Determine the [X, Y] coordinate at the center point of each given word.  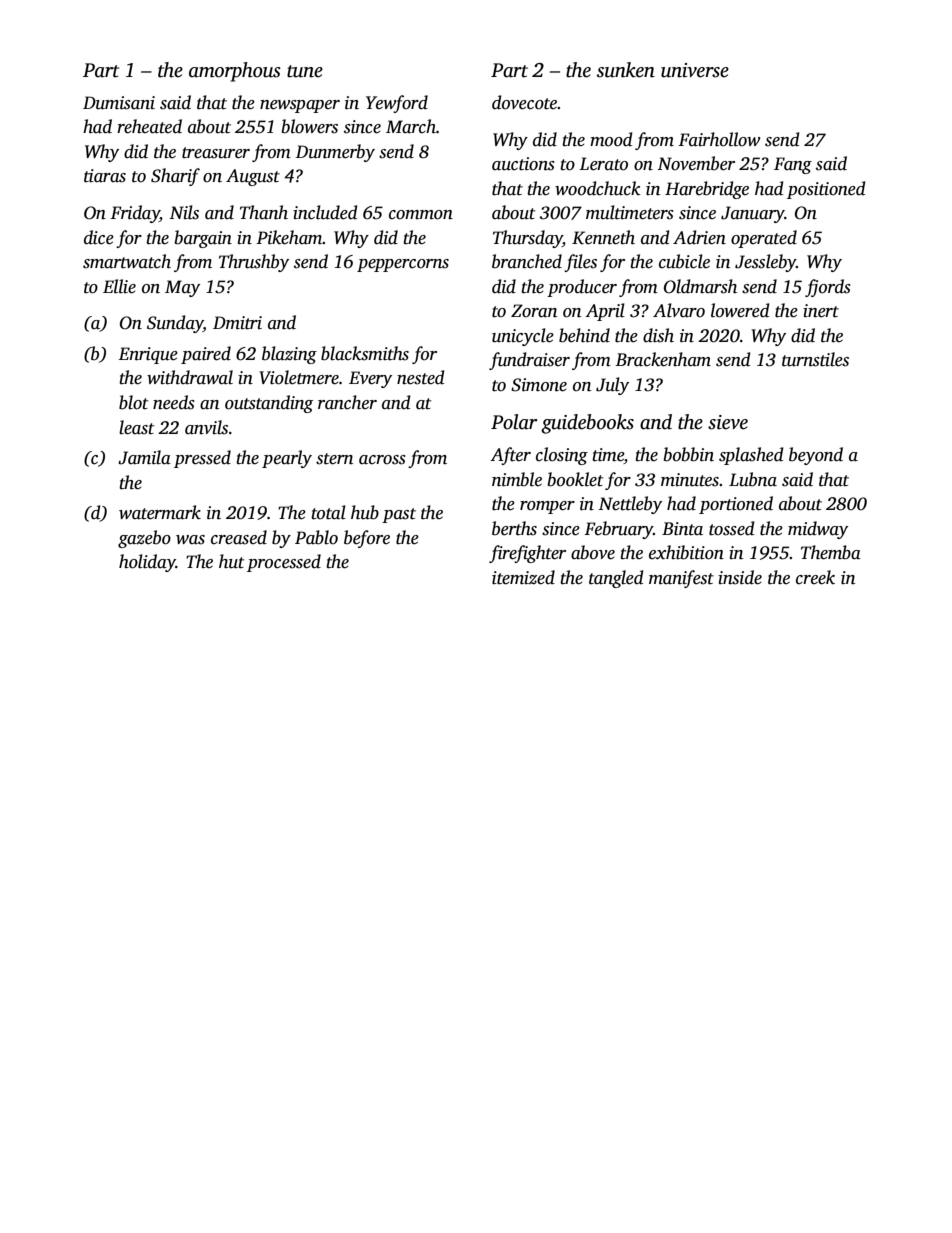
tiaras [105, 176]
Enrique [148, 355]
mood [611, 139]
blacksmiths [365, 353]
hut [231, 561]
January [753, 214]
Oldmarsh [700, 286]
